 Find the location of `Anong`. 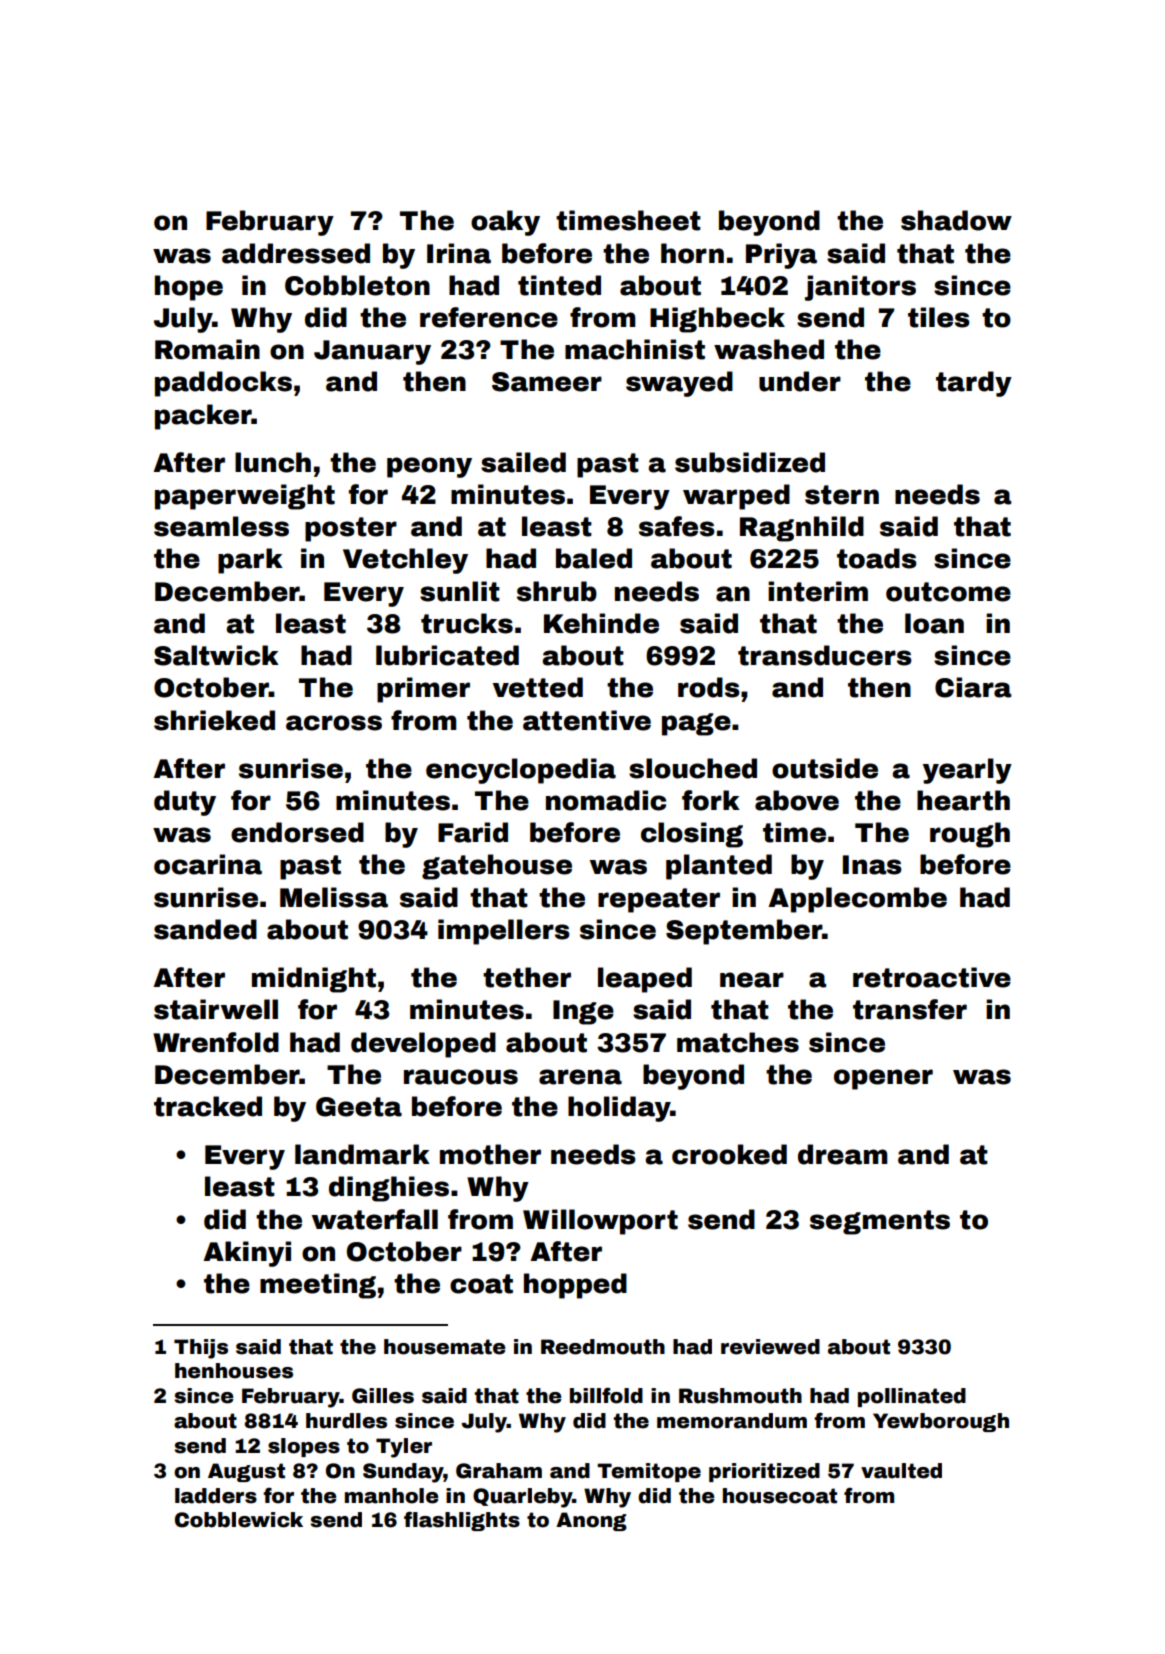

Anong is located at coordinates (591, 1521).
